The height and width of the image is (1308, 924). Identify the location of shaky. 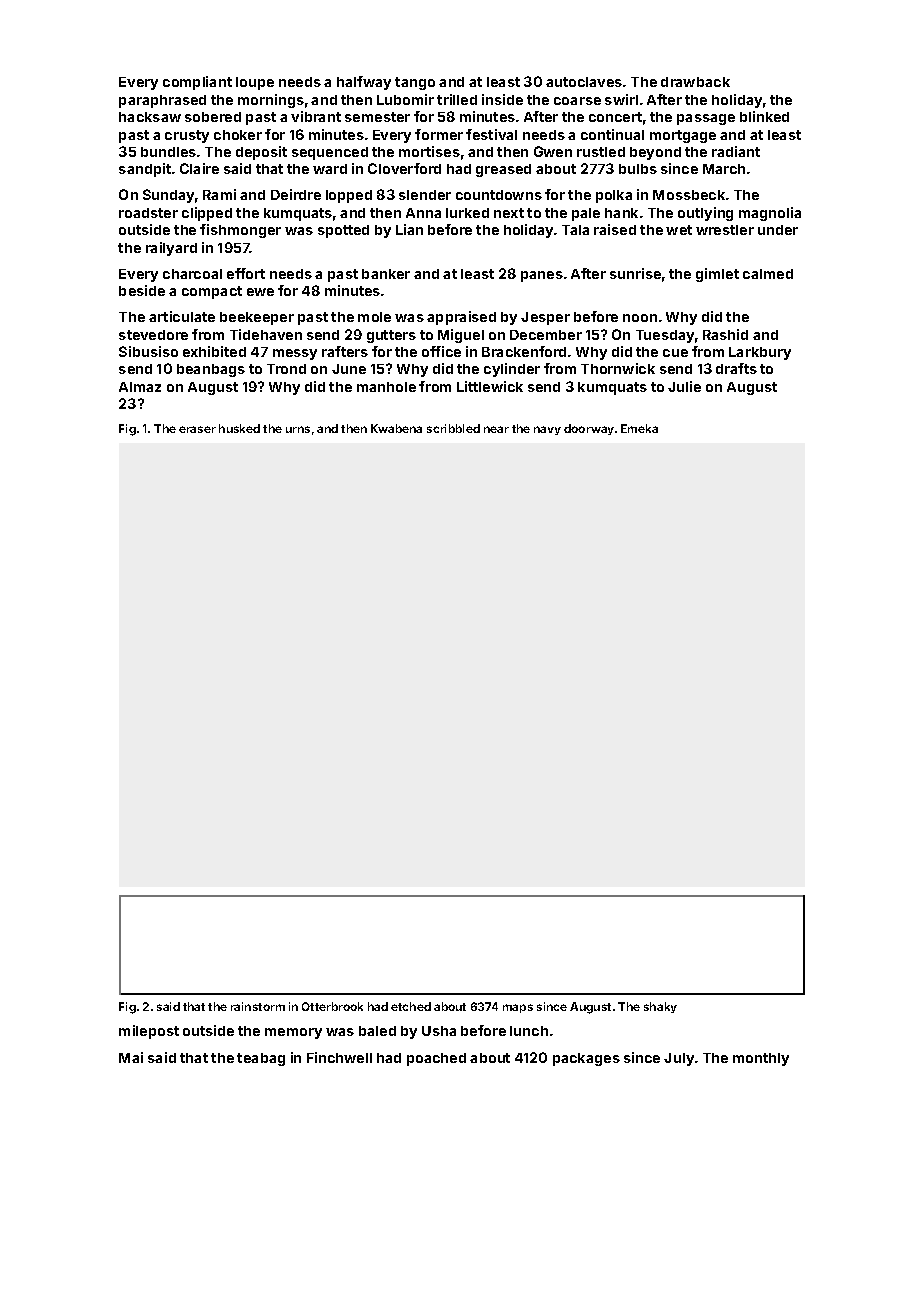
(660, 1007).
